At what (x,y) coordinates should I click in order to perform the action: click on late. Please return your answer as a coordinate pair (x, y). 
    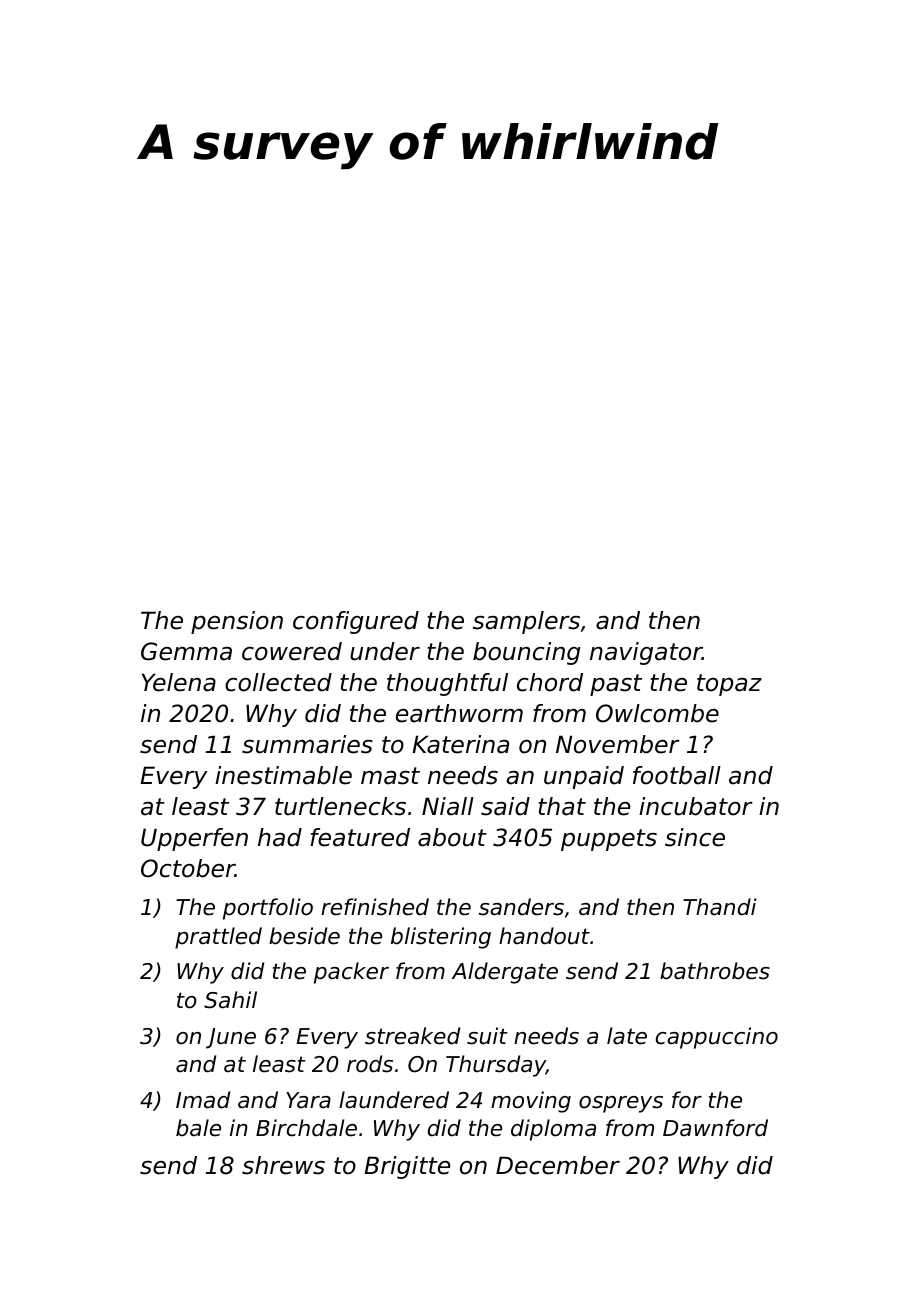
    Looking at the image, I should click on (627, 1036).
